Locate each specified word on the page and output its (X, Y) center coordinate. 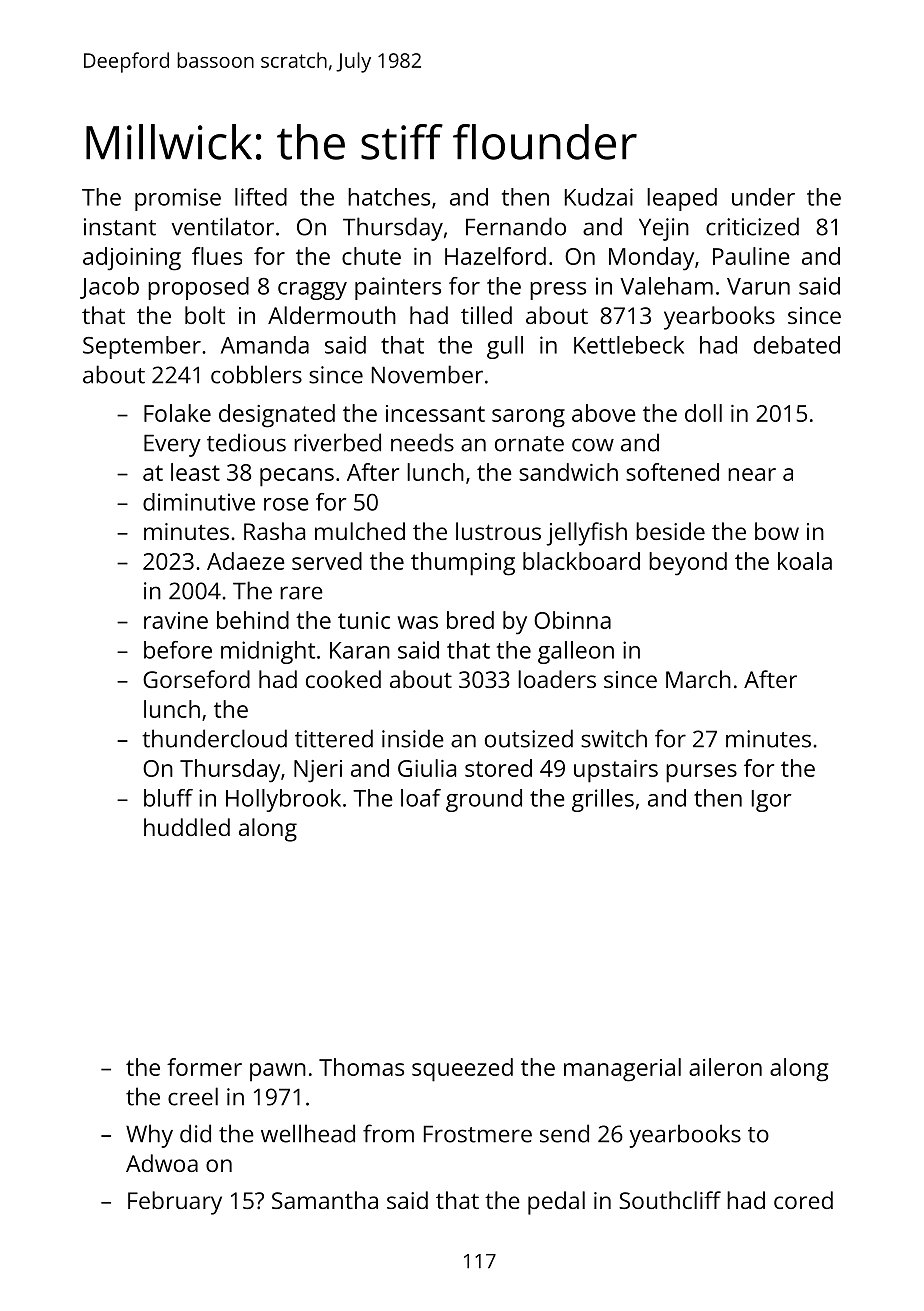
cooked (343, 679)
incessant (435, 413)
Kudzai (599, 197)
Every (172, 445)
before (178, 650)
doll (703, 413)
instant (120, 227)
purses (701, 773)
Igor (772, 801)
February (175, 1203)
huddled (187, 827)
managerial (622, 1070)
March (698, 679)
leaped (682, 199)
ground (484, 800)
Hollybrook (283, 800)
